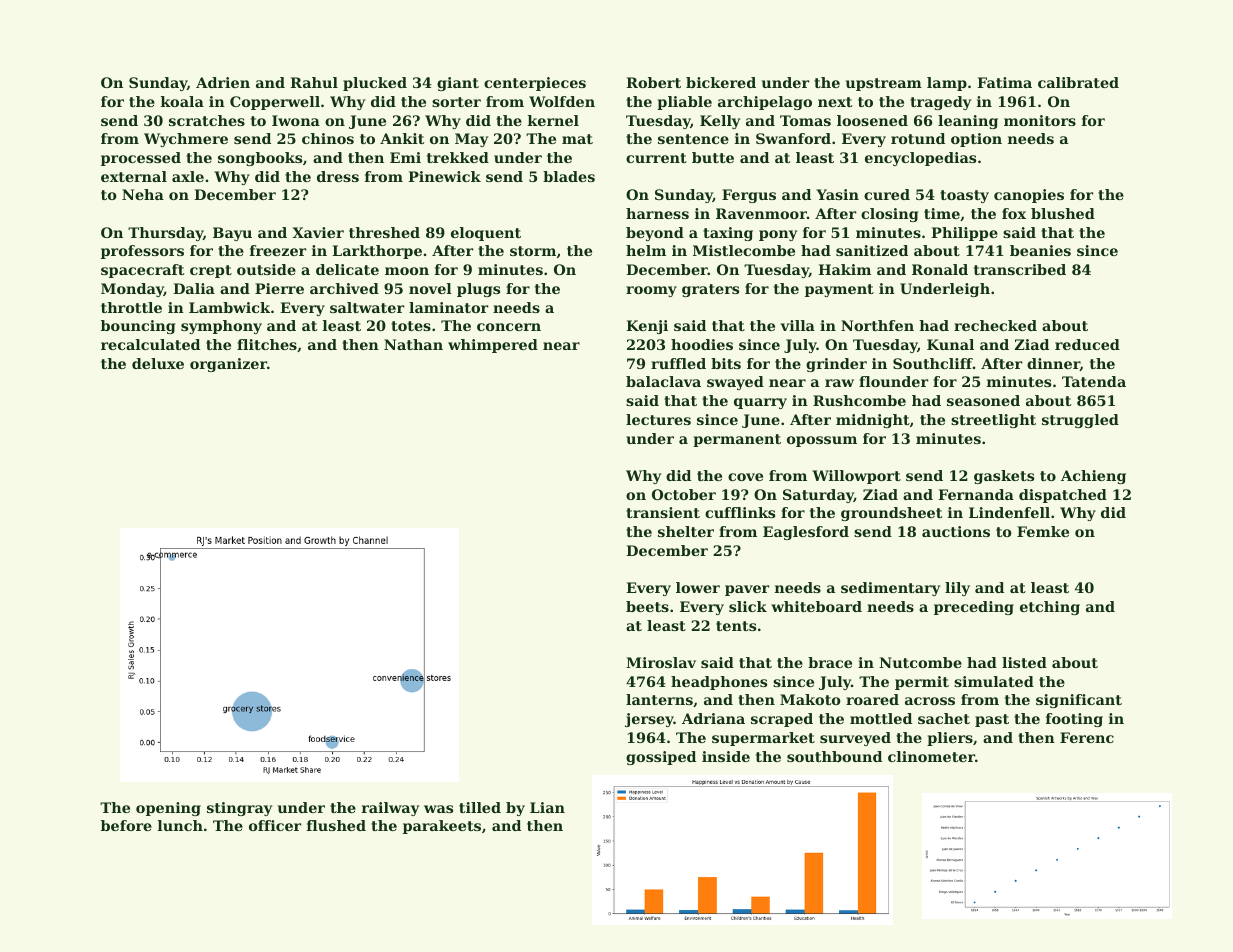 This image has height=952, width=1233. I want to click on Ronald, so click(940, 269).
